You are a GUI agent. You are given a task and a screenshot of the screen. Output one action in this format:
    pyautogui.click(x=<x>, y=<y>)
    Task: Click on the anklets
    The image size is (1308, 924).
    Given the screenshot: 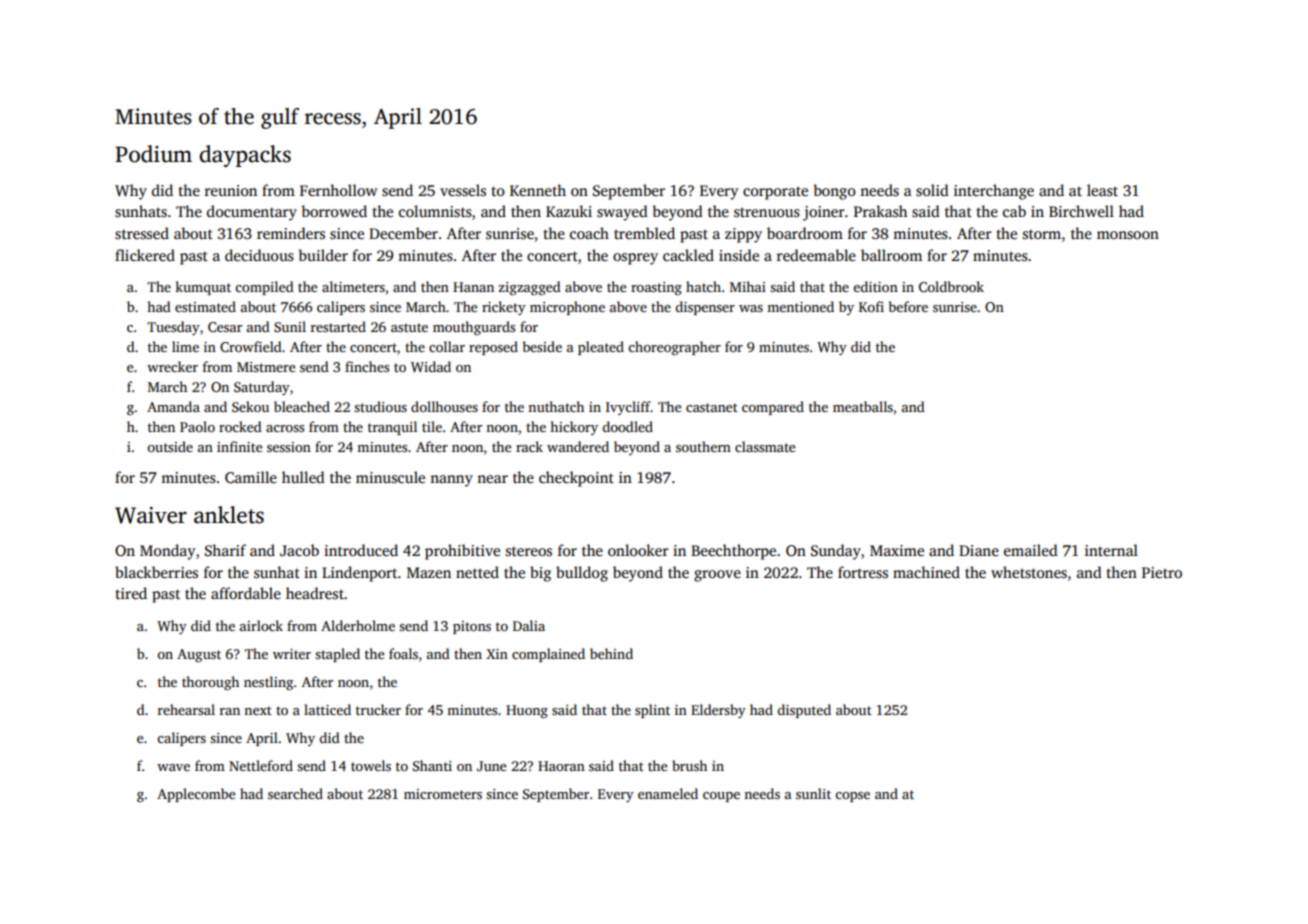 What is the action you would take?
    pyautogui.click(x=229, y=515)
